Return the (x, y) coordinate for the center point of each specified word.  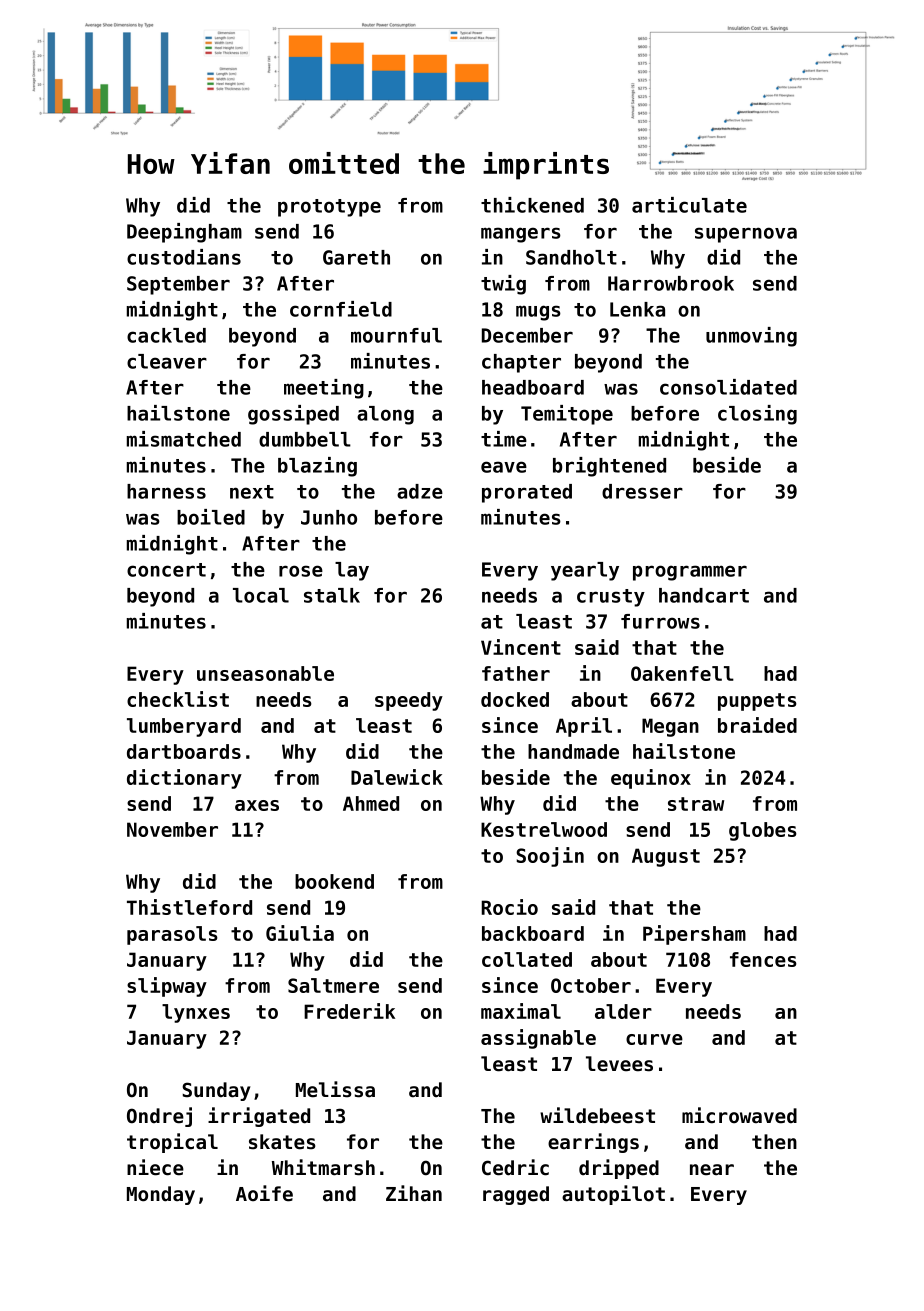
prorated (527, 493)
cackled (166, 335)
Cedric (515, 1167)
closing (757, 415)
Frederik (349, 1011)
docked (515, 699)
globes (763, 831)
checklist (178, 699)
